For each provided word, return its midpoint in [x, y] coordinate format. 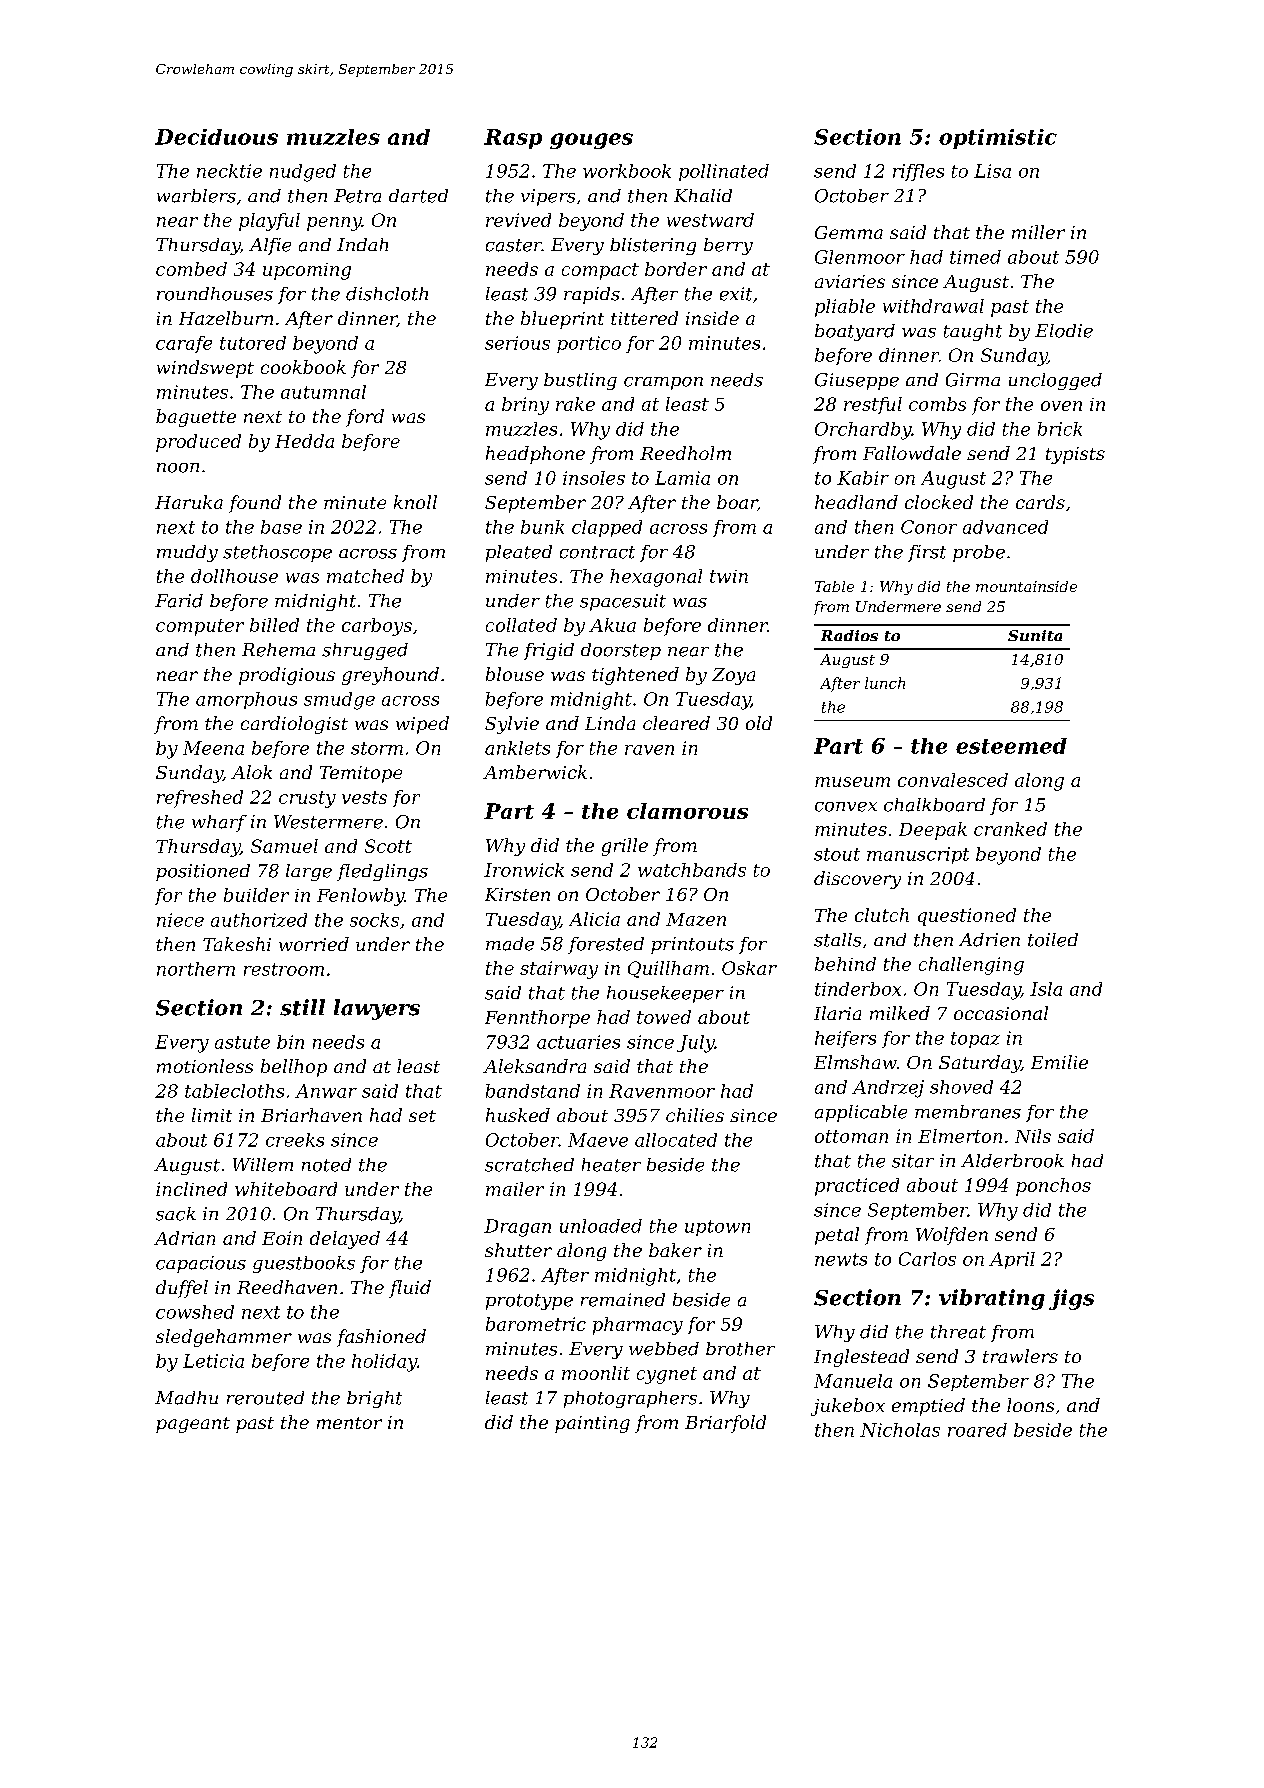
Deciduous [216, 137]
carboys [377, 627]
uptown [717, 1228]
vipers [548, 197]
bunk [542, 527]
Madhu [186, 1398]
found [255, 504]
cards [1040, 502]
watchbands [692, 870]
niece [180, 920]
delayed [345, 1240]
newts [841, 1259]
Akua [612, 625]
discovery [857, 880]
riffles [918, 172]
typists [1075, 455]
